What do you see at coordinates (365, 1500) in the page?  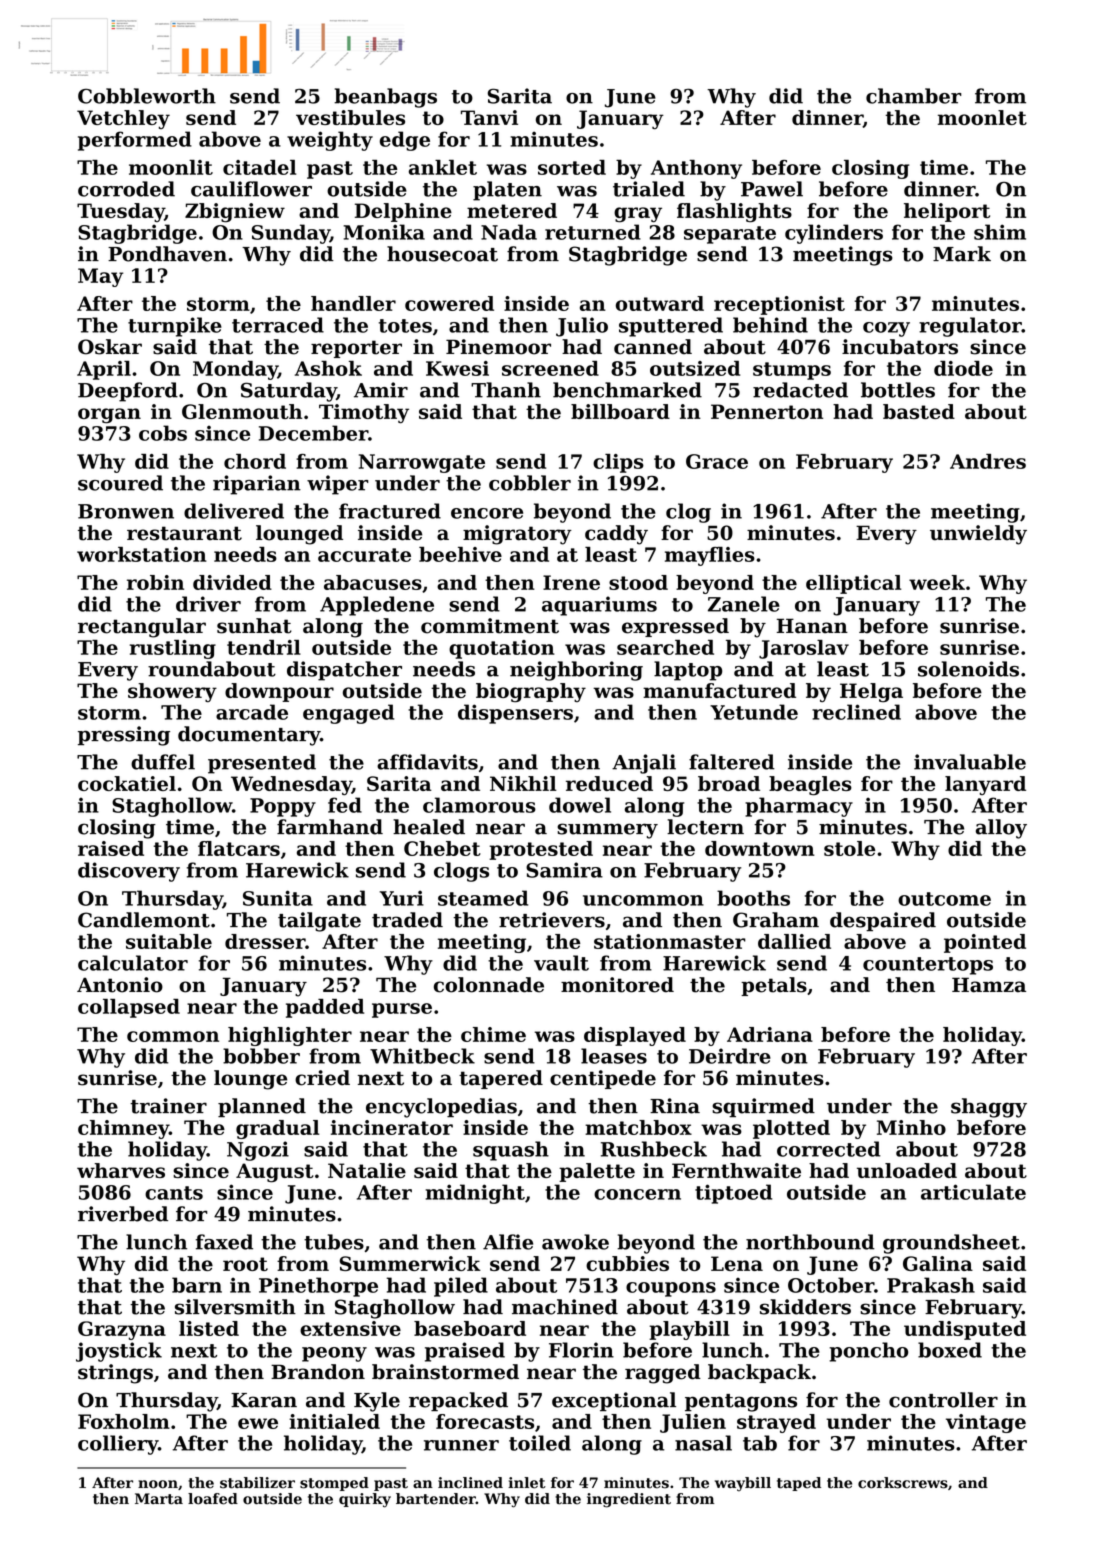 I see `quirky` at bounding box center [365, 1500].
